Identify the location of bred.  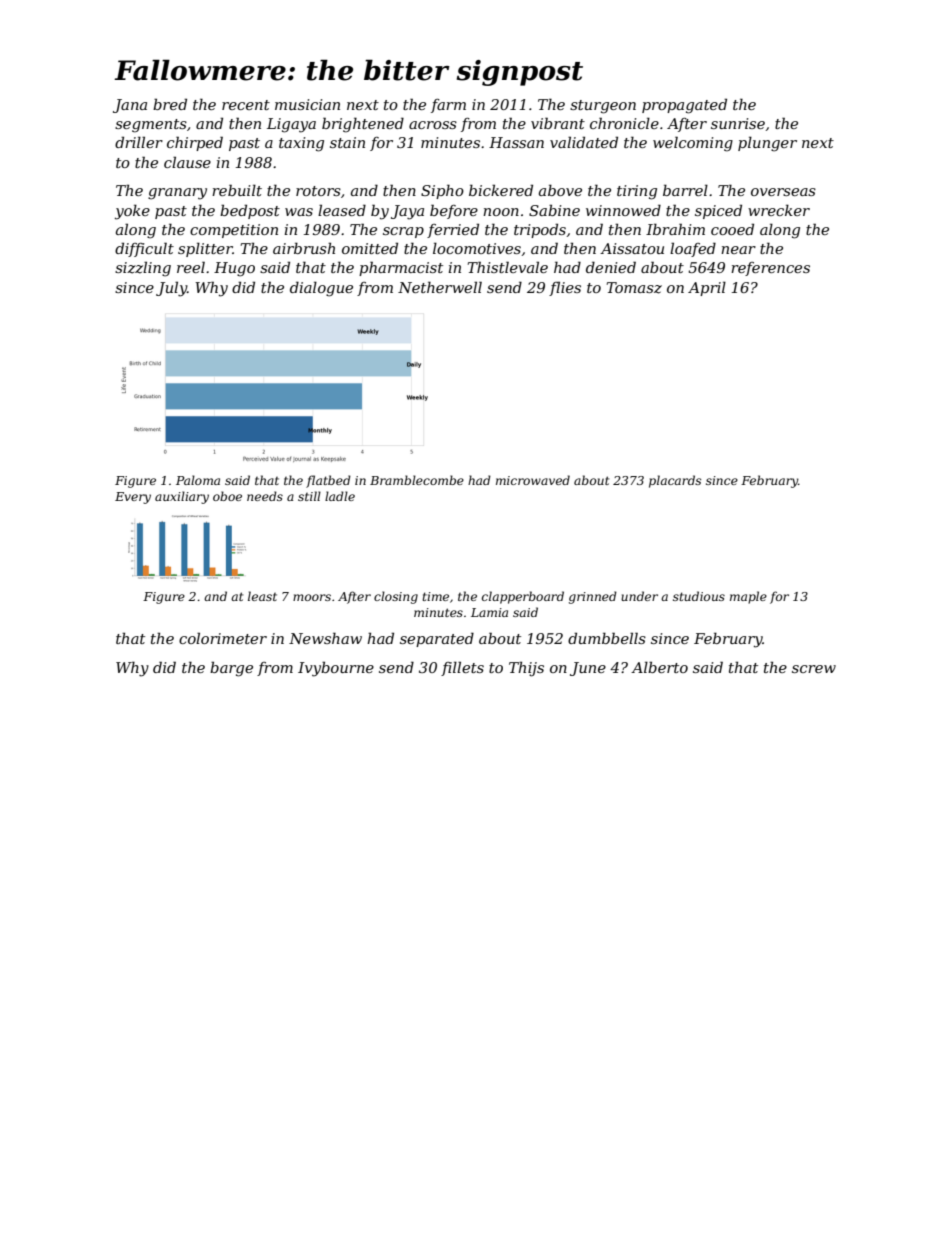
(170, 104).
